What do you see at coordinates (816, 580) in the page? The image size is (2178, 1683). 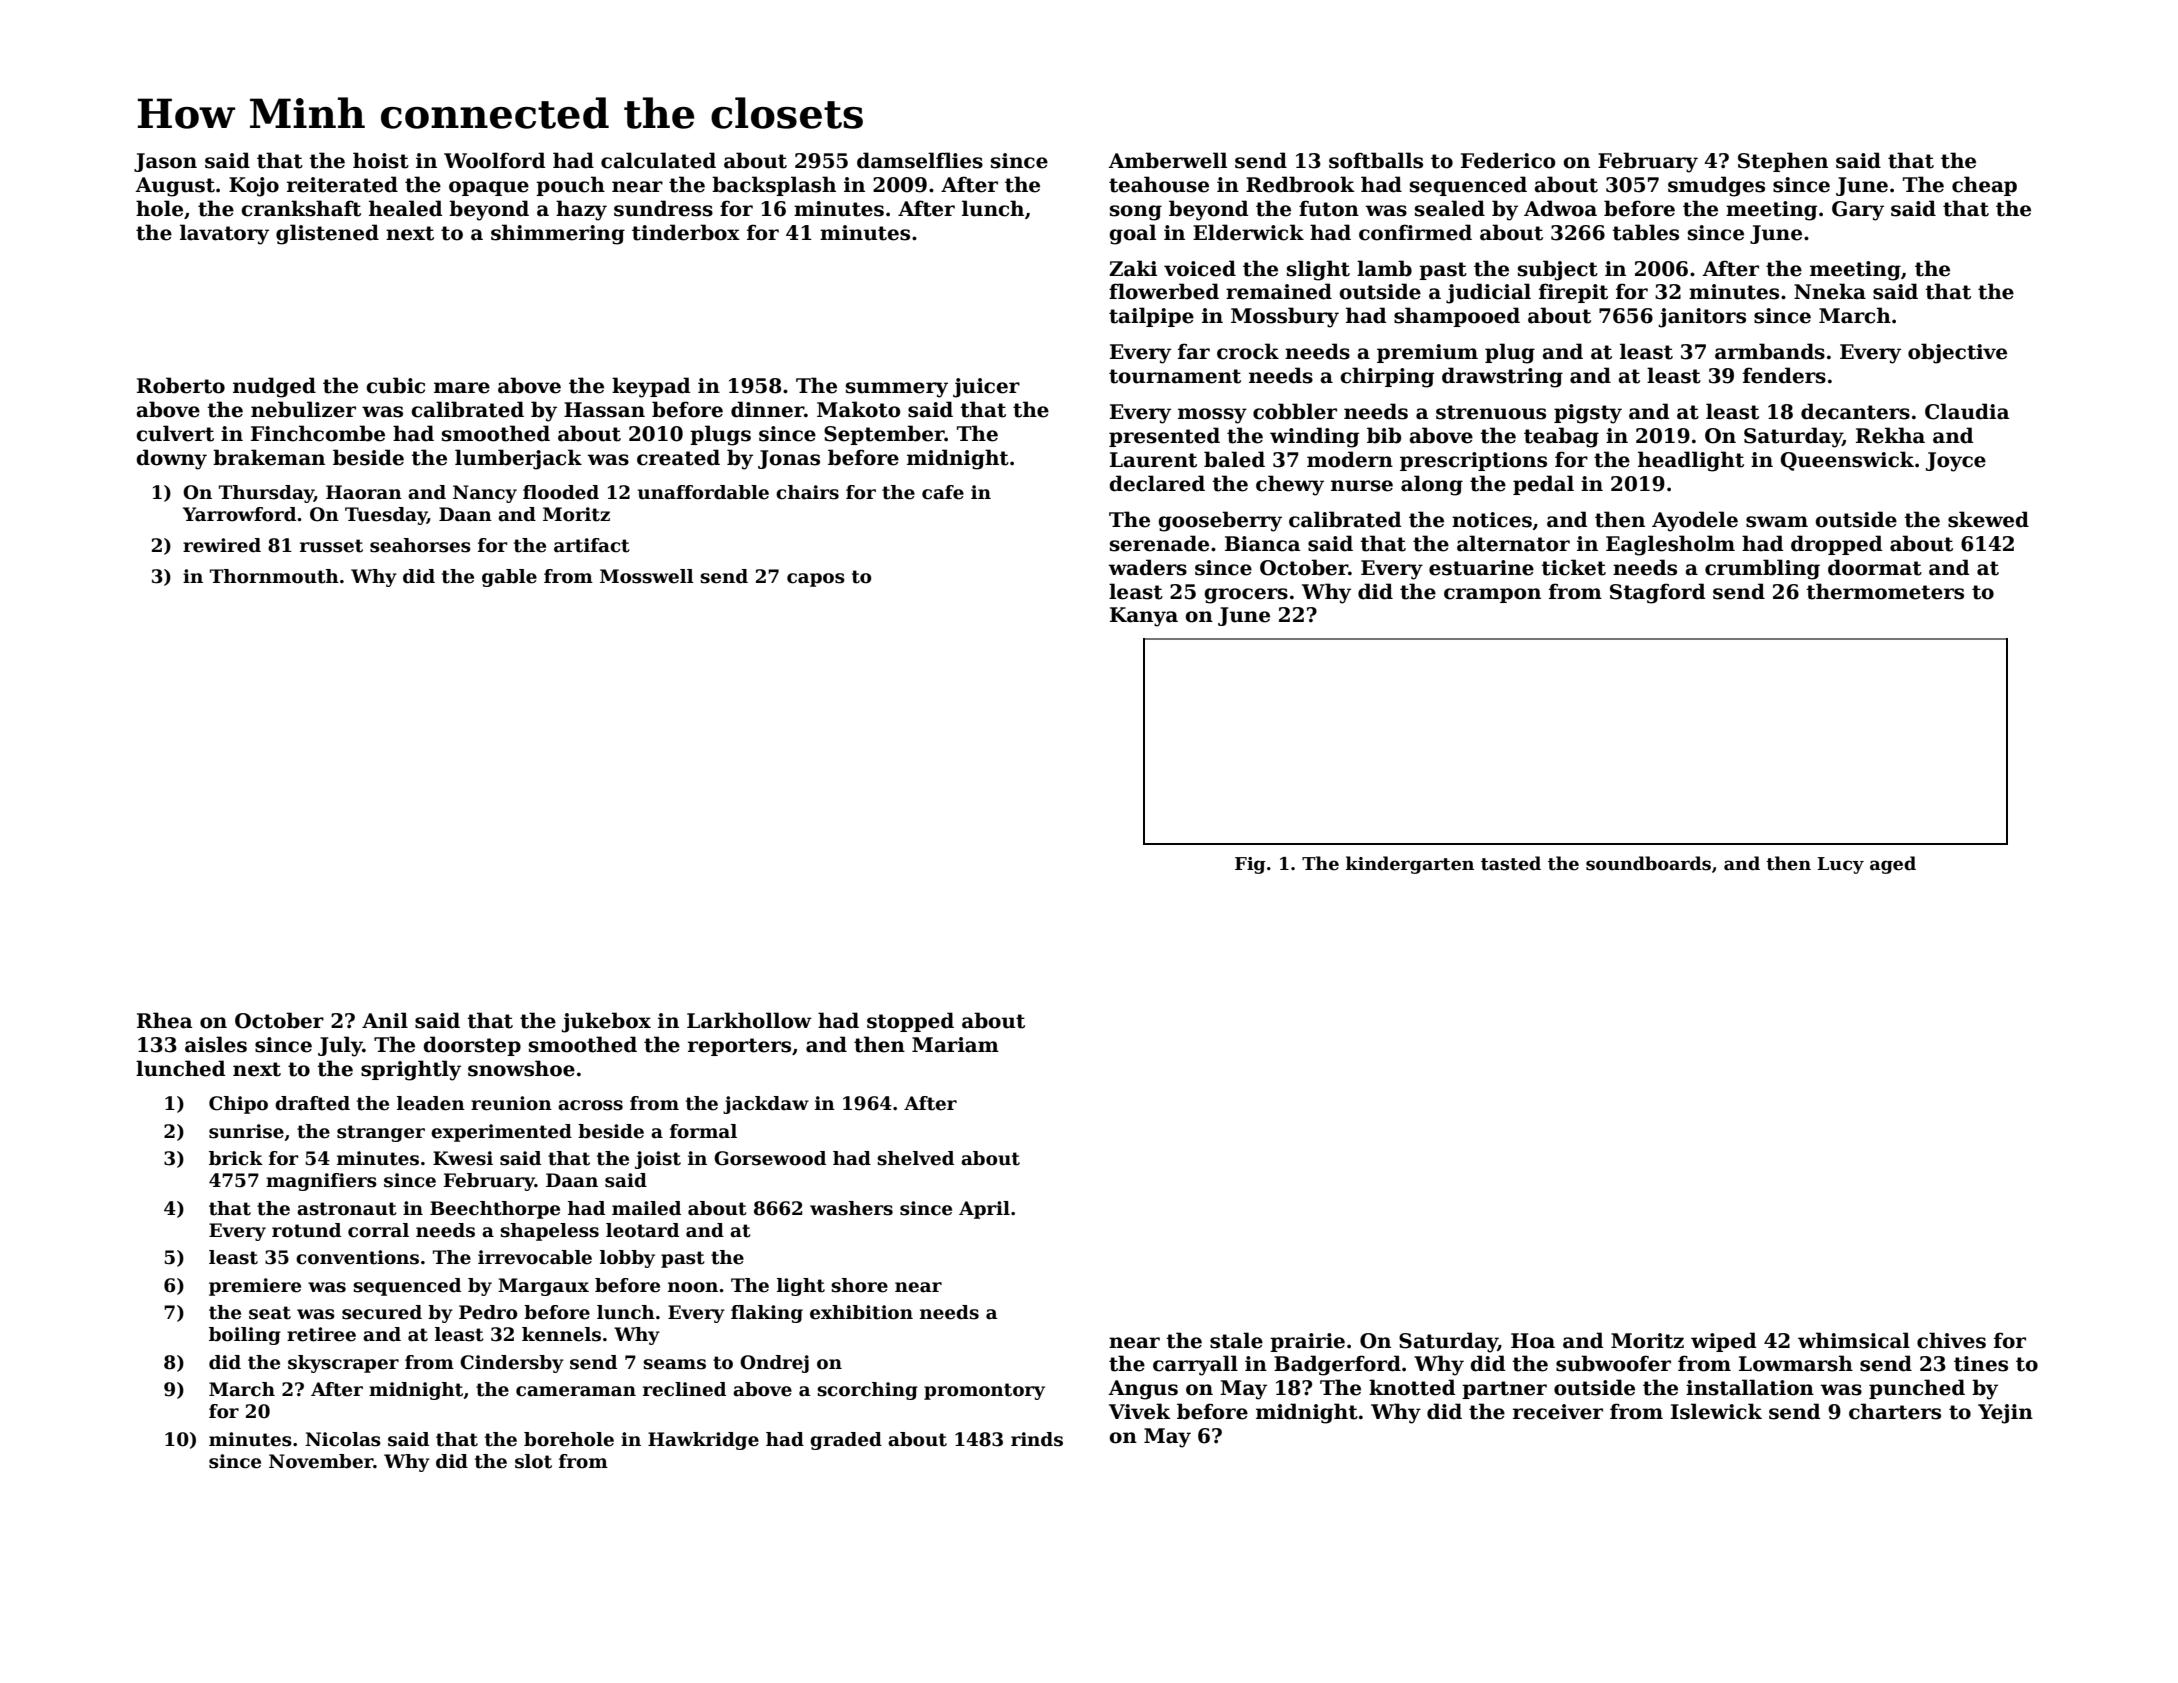 I see `capos` at bounding box center [816, 580].
